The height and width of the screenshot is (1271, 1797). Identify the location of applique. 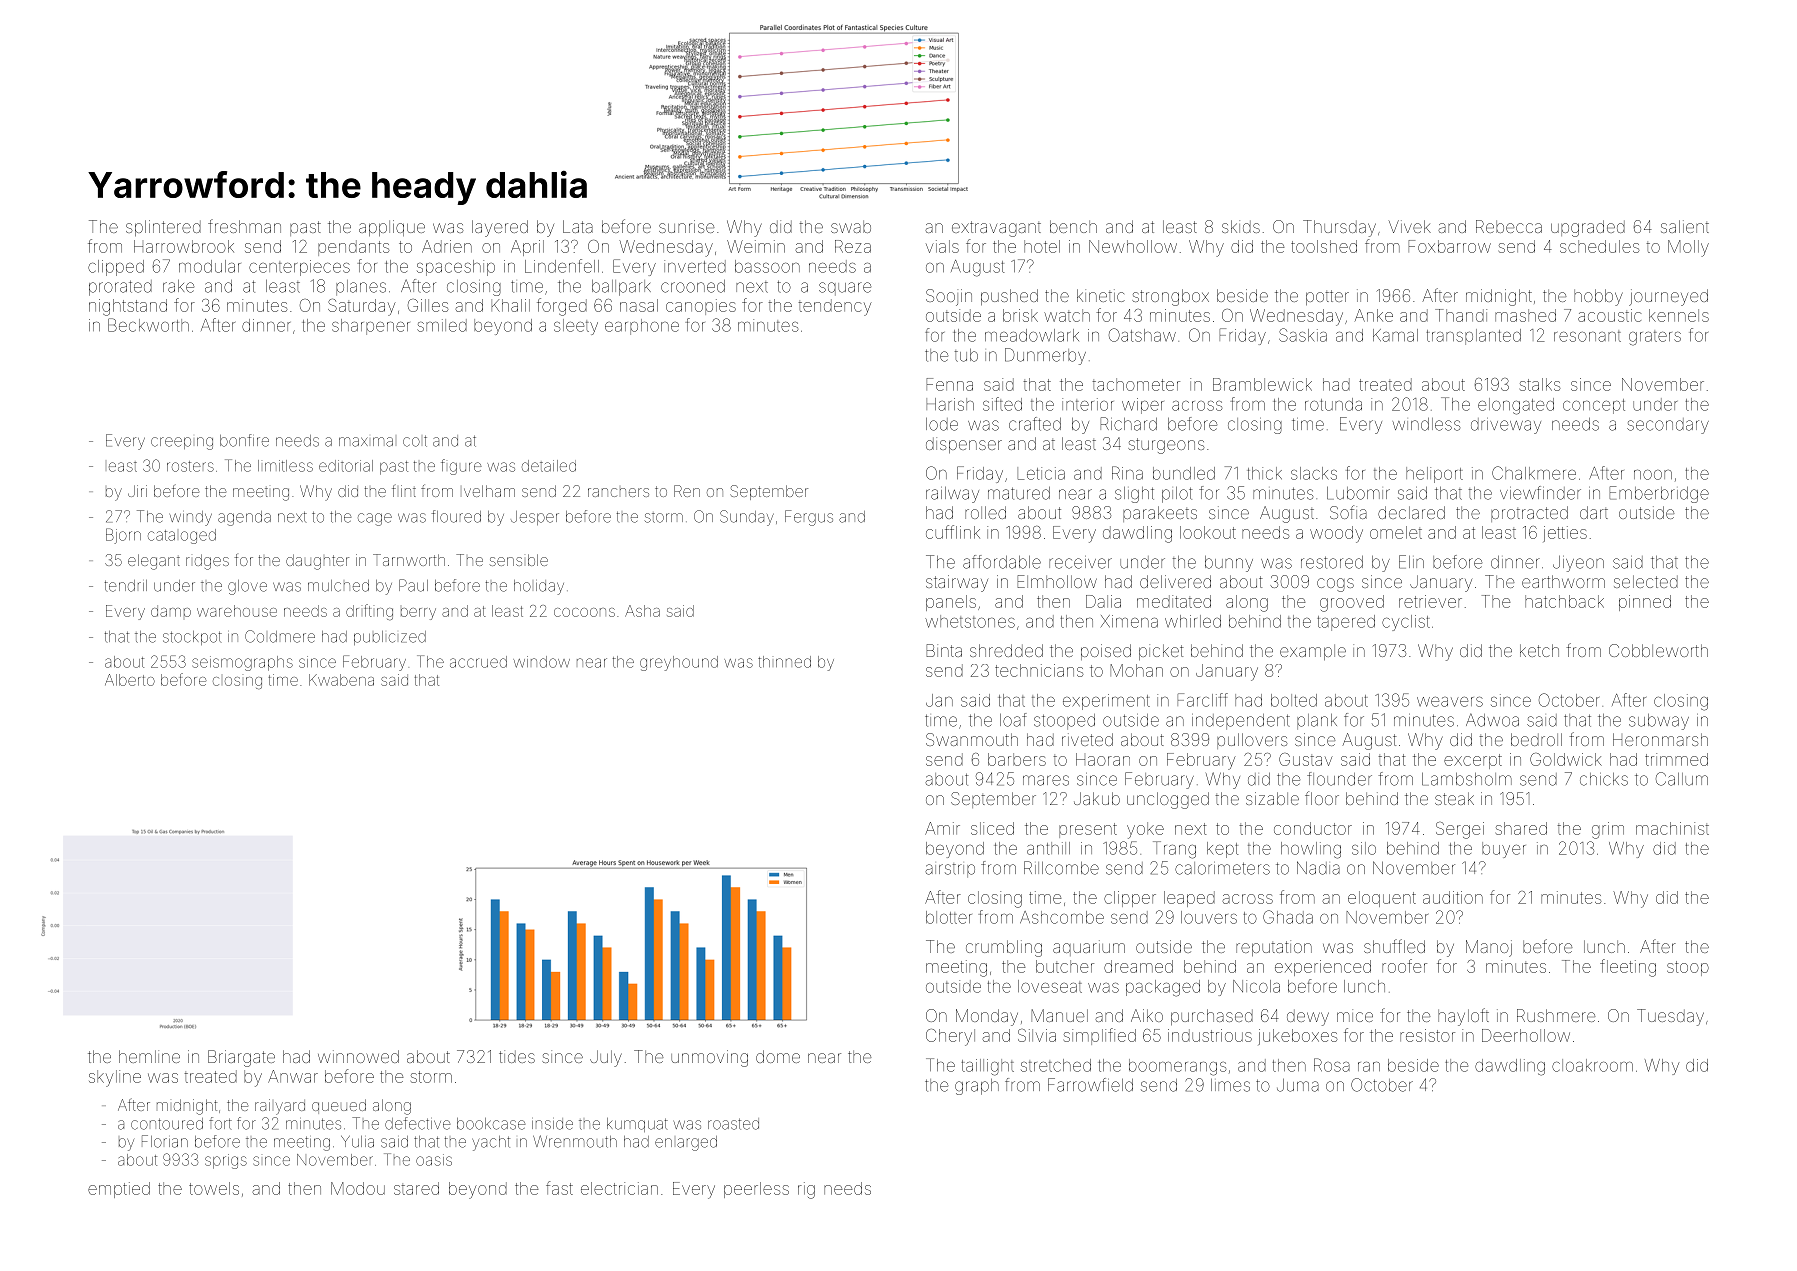
(392, 228).
